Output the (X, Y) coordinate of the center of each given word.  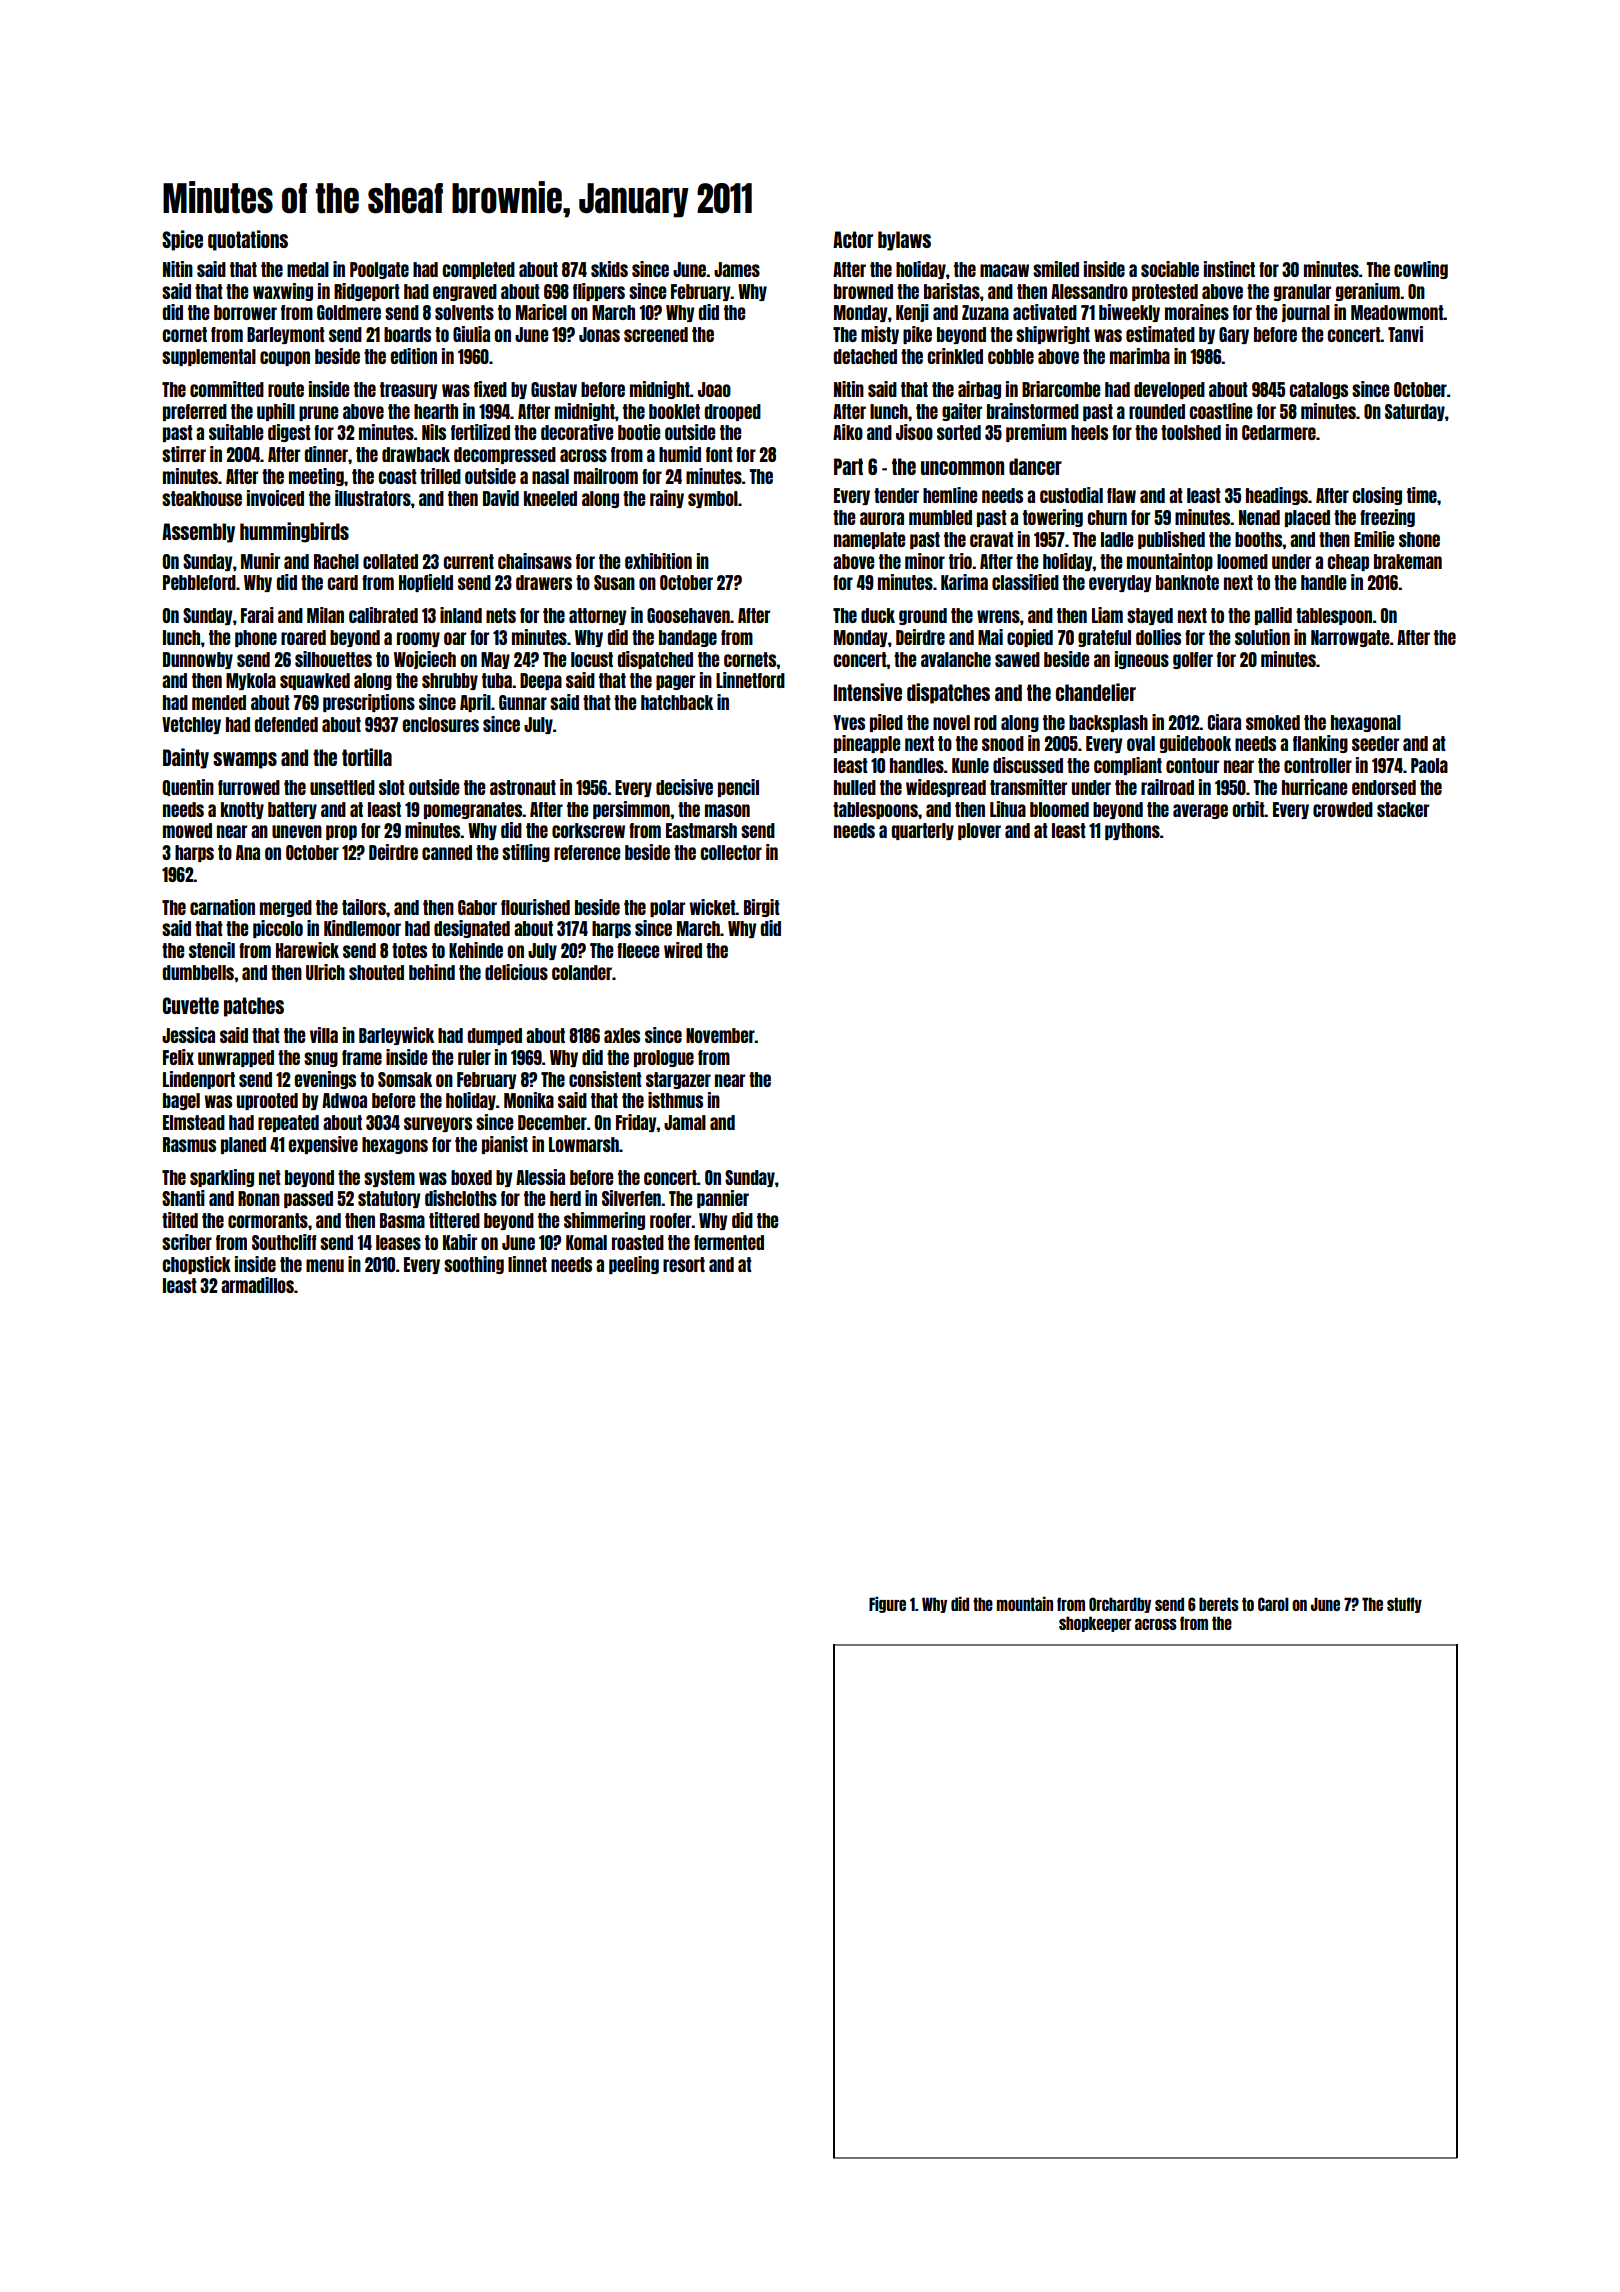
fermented (729, 1242)
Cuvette (191, 1005)
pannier (723, 1199)
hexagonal (1366, 723)
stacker (1403, 809)
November (720, 1035)
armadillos (257, 1285)
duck (878, 615)
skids (609, 269)
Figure (887, 1605)
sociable (1170, 269)
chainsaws (535, 561)
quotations (248, 240)
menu (325, 1265)
